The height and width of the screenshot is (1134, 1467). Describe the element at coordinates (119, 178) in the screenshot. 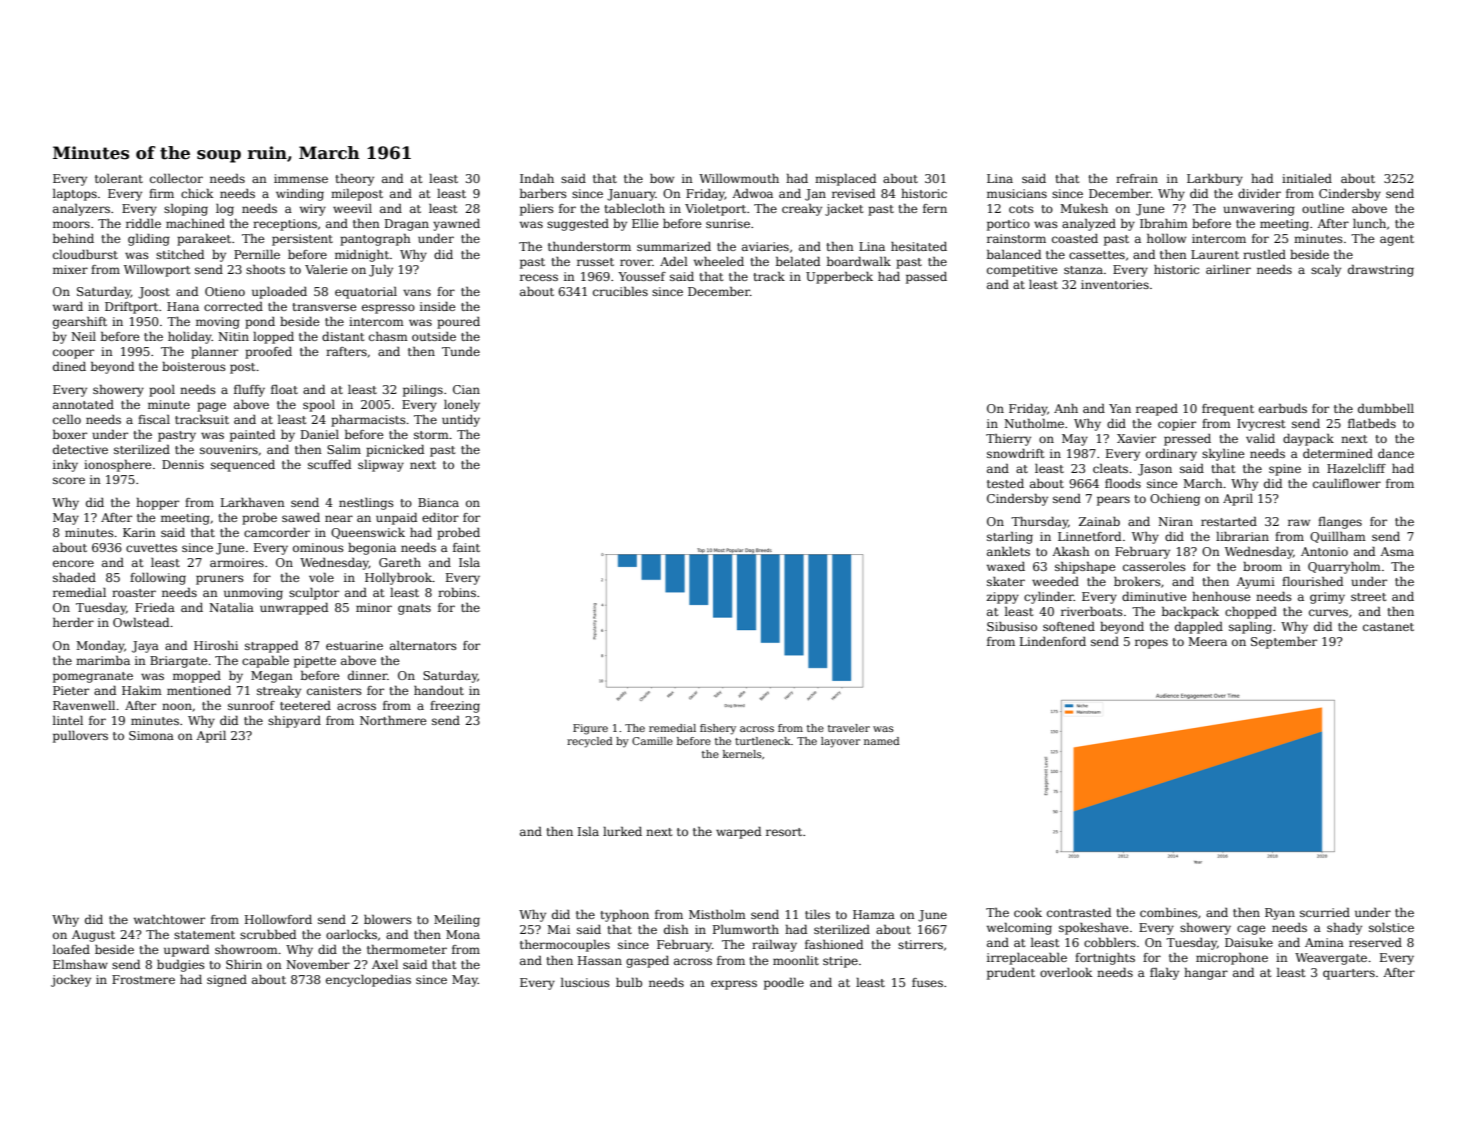

I see `tolerant` at that location.
